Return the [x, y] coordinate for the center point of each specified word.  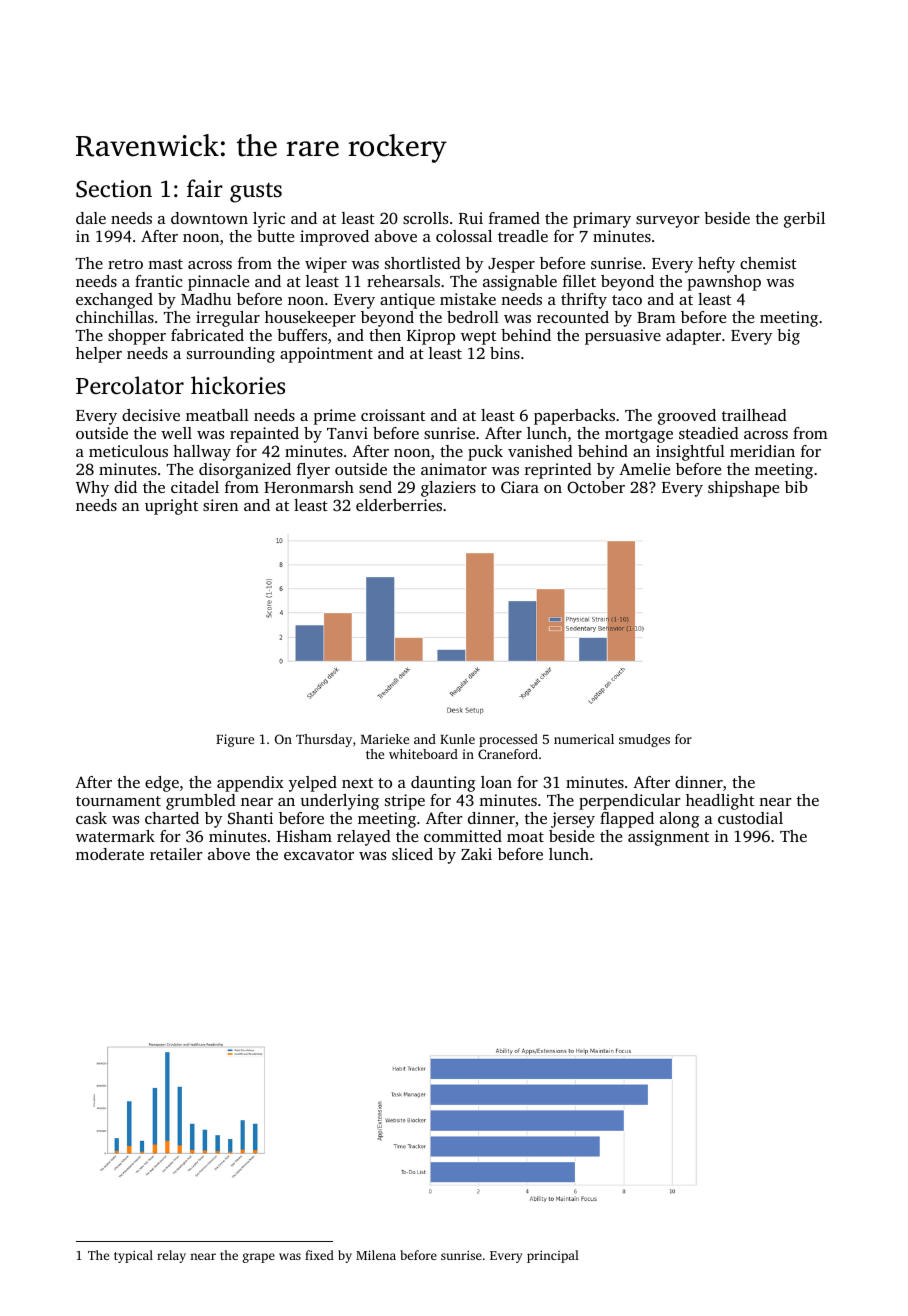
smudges [644, 740]
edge [162, 784]
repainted [264, 435]
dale [91, 218]
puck [485, 453]
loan [496, 782]
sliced [412, 854]
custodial [750, 818]
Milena [376, 1255]
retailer [176, 854]
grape [259, 1258]
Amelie [644, 469]
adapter [693, 337]
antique [407, 301]
